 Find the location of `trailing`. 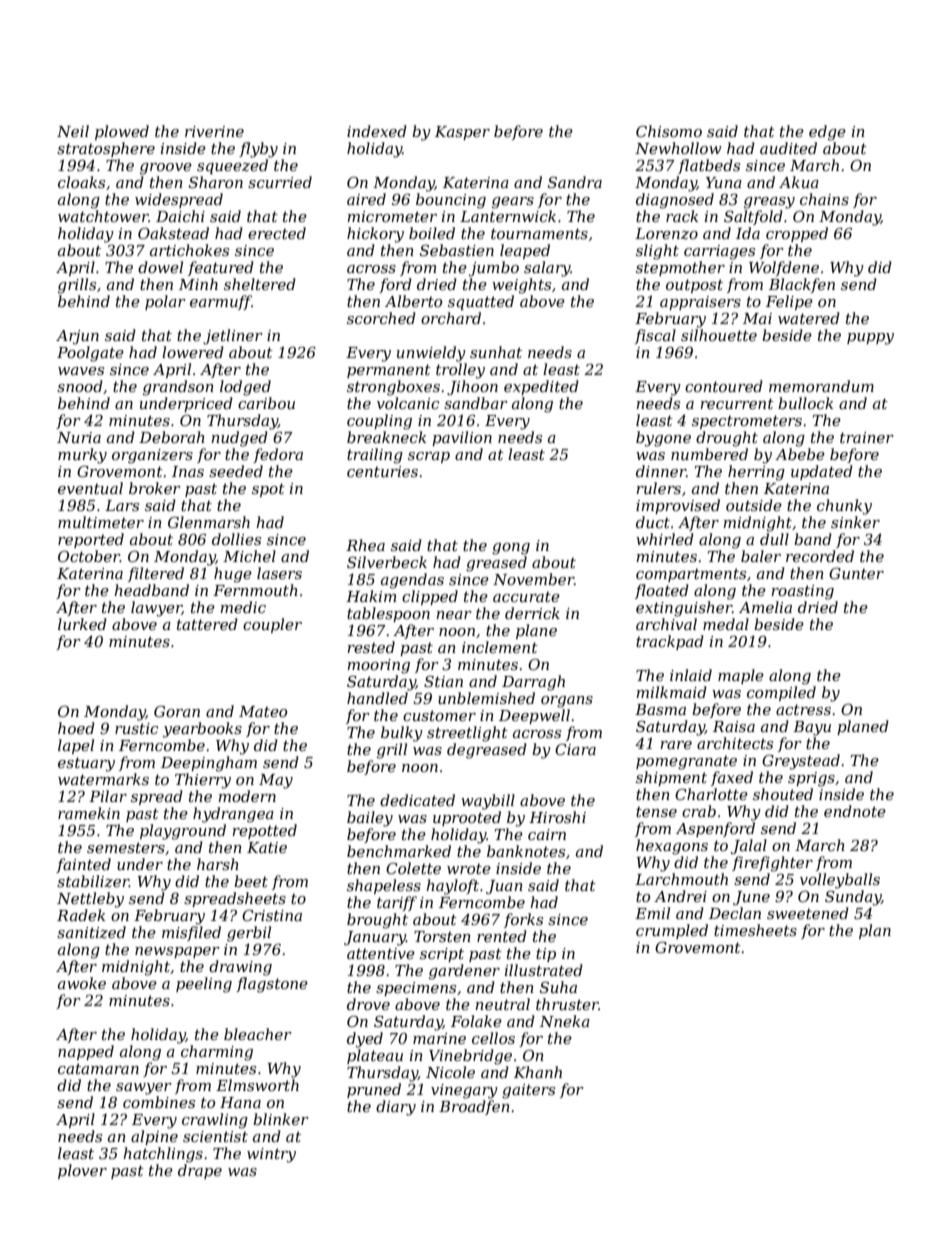

trailing is located at coordinates (375, 456).
